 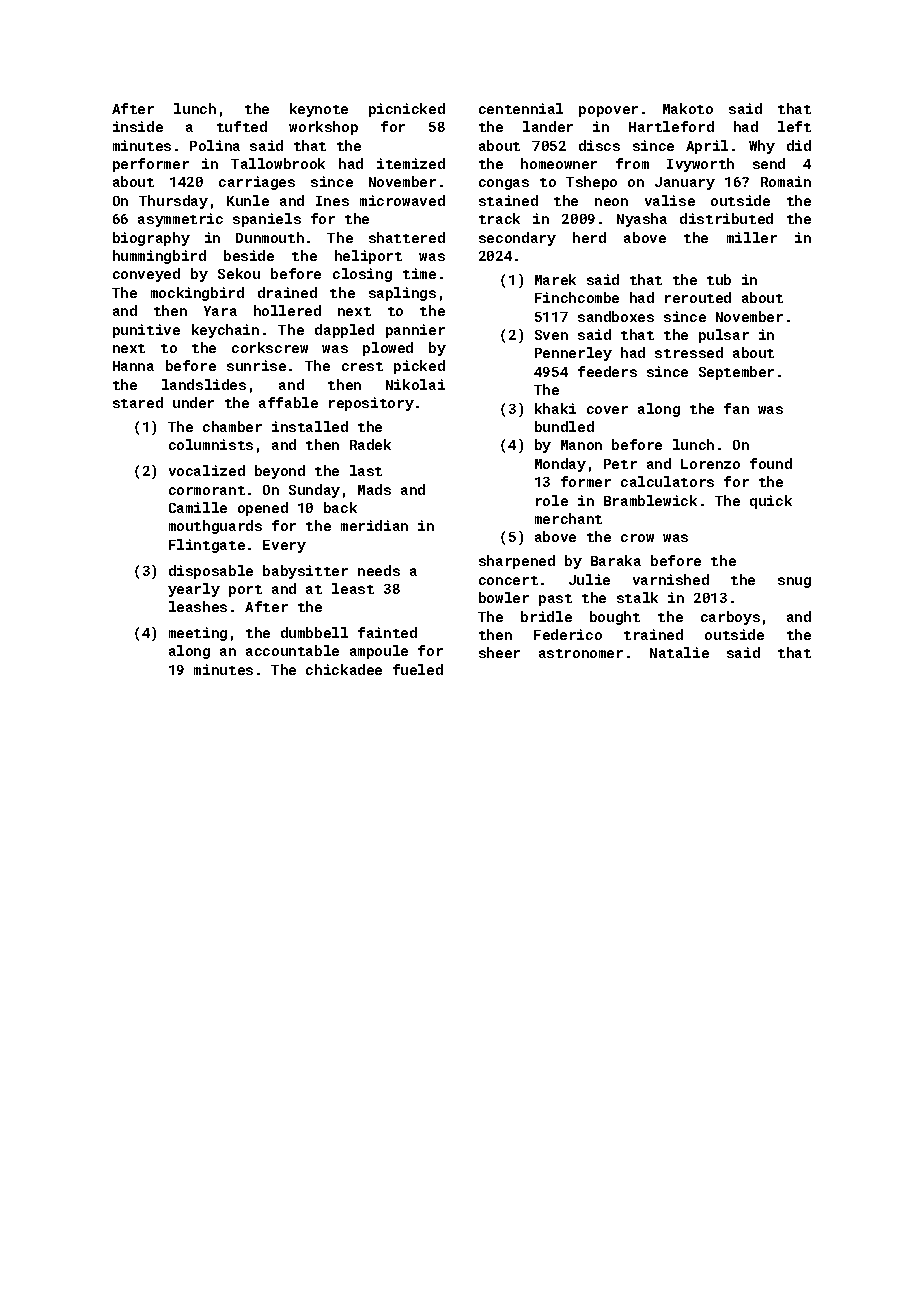 I want to click on popover, so click(x=608, y=111).
